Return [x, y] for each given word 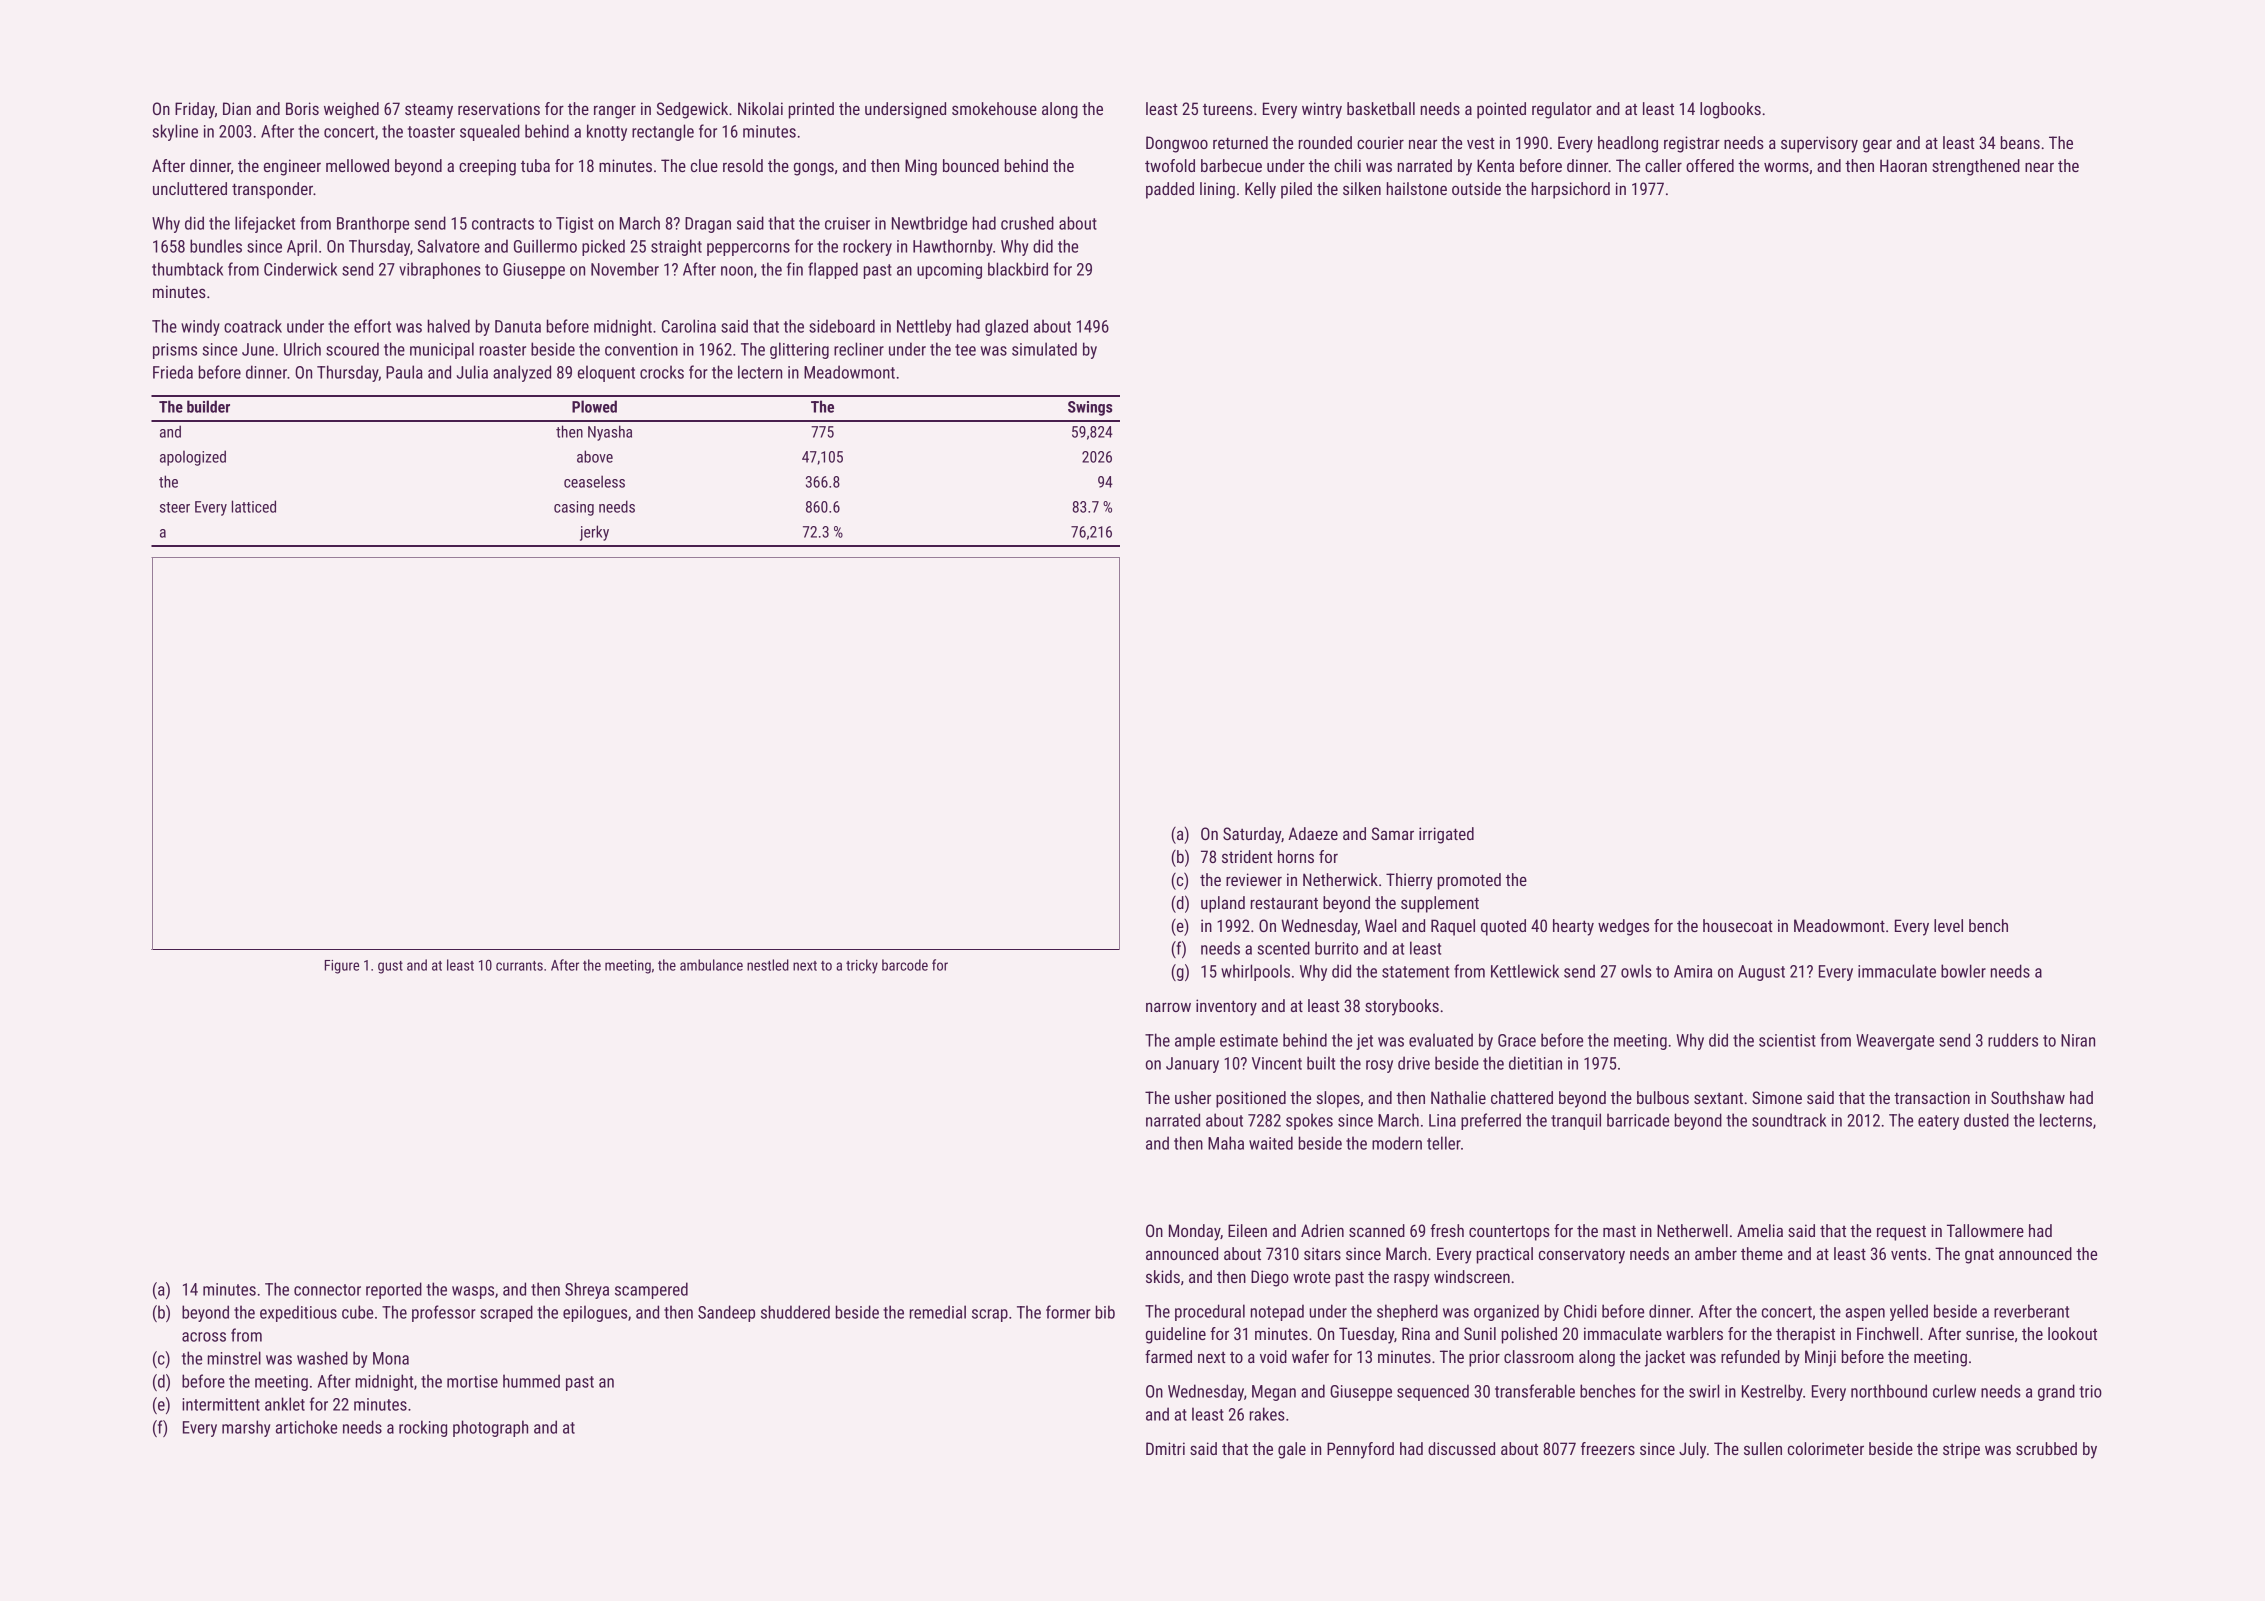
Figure [342, 967]
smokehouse [994, 108]
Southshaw [2028, 1097]
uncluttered [190, 188]
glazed [1006, 327]
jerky [594, 533]
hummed [531, 1381]
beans [2020, 142]
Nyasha [610, 433]
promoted [1469, 881]
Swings [1090, 408]
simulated [1044, 349]
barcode [905, 965]
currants [519, 966]
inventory [1226, 1007]
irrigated [1446, 835]
